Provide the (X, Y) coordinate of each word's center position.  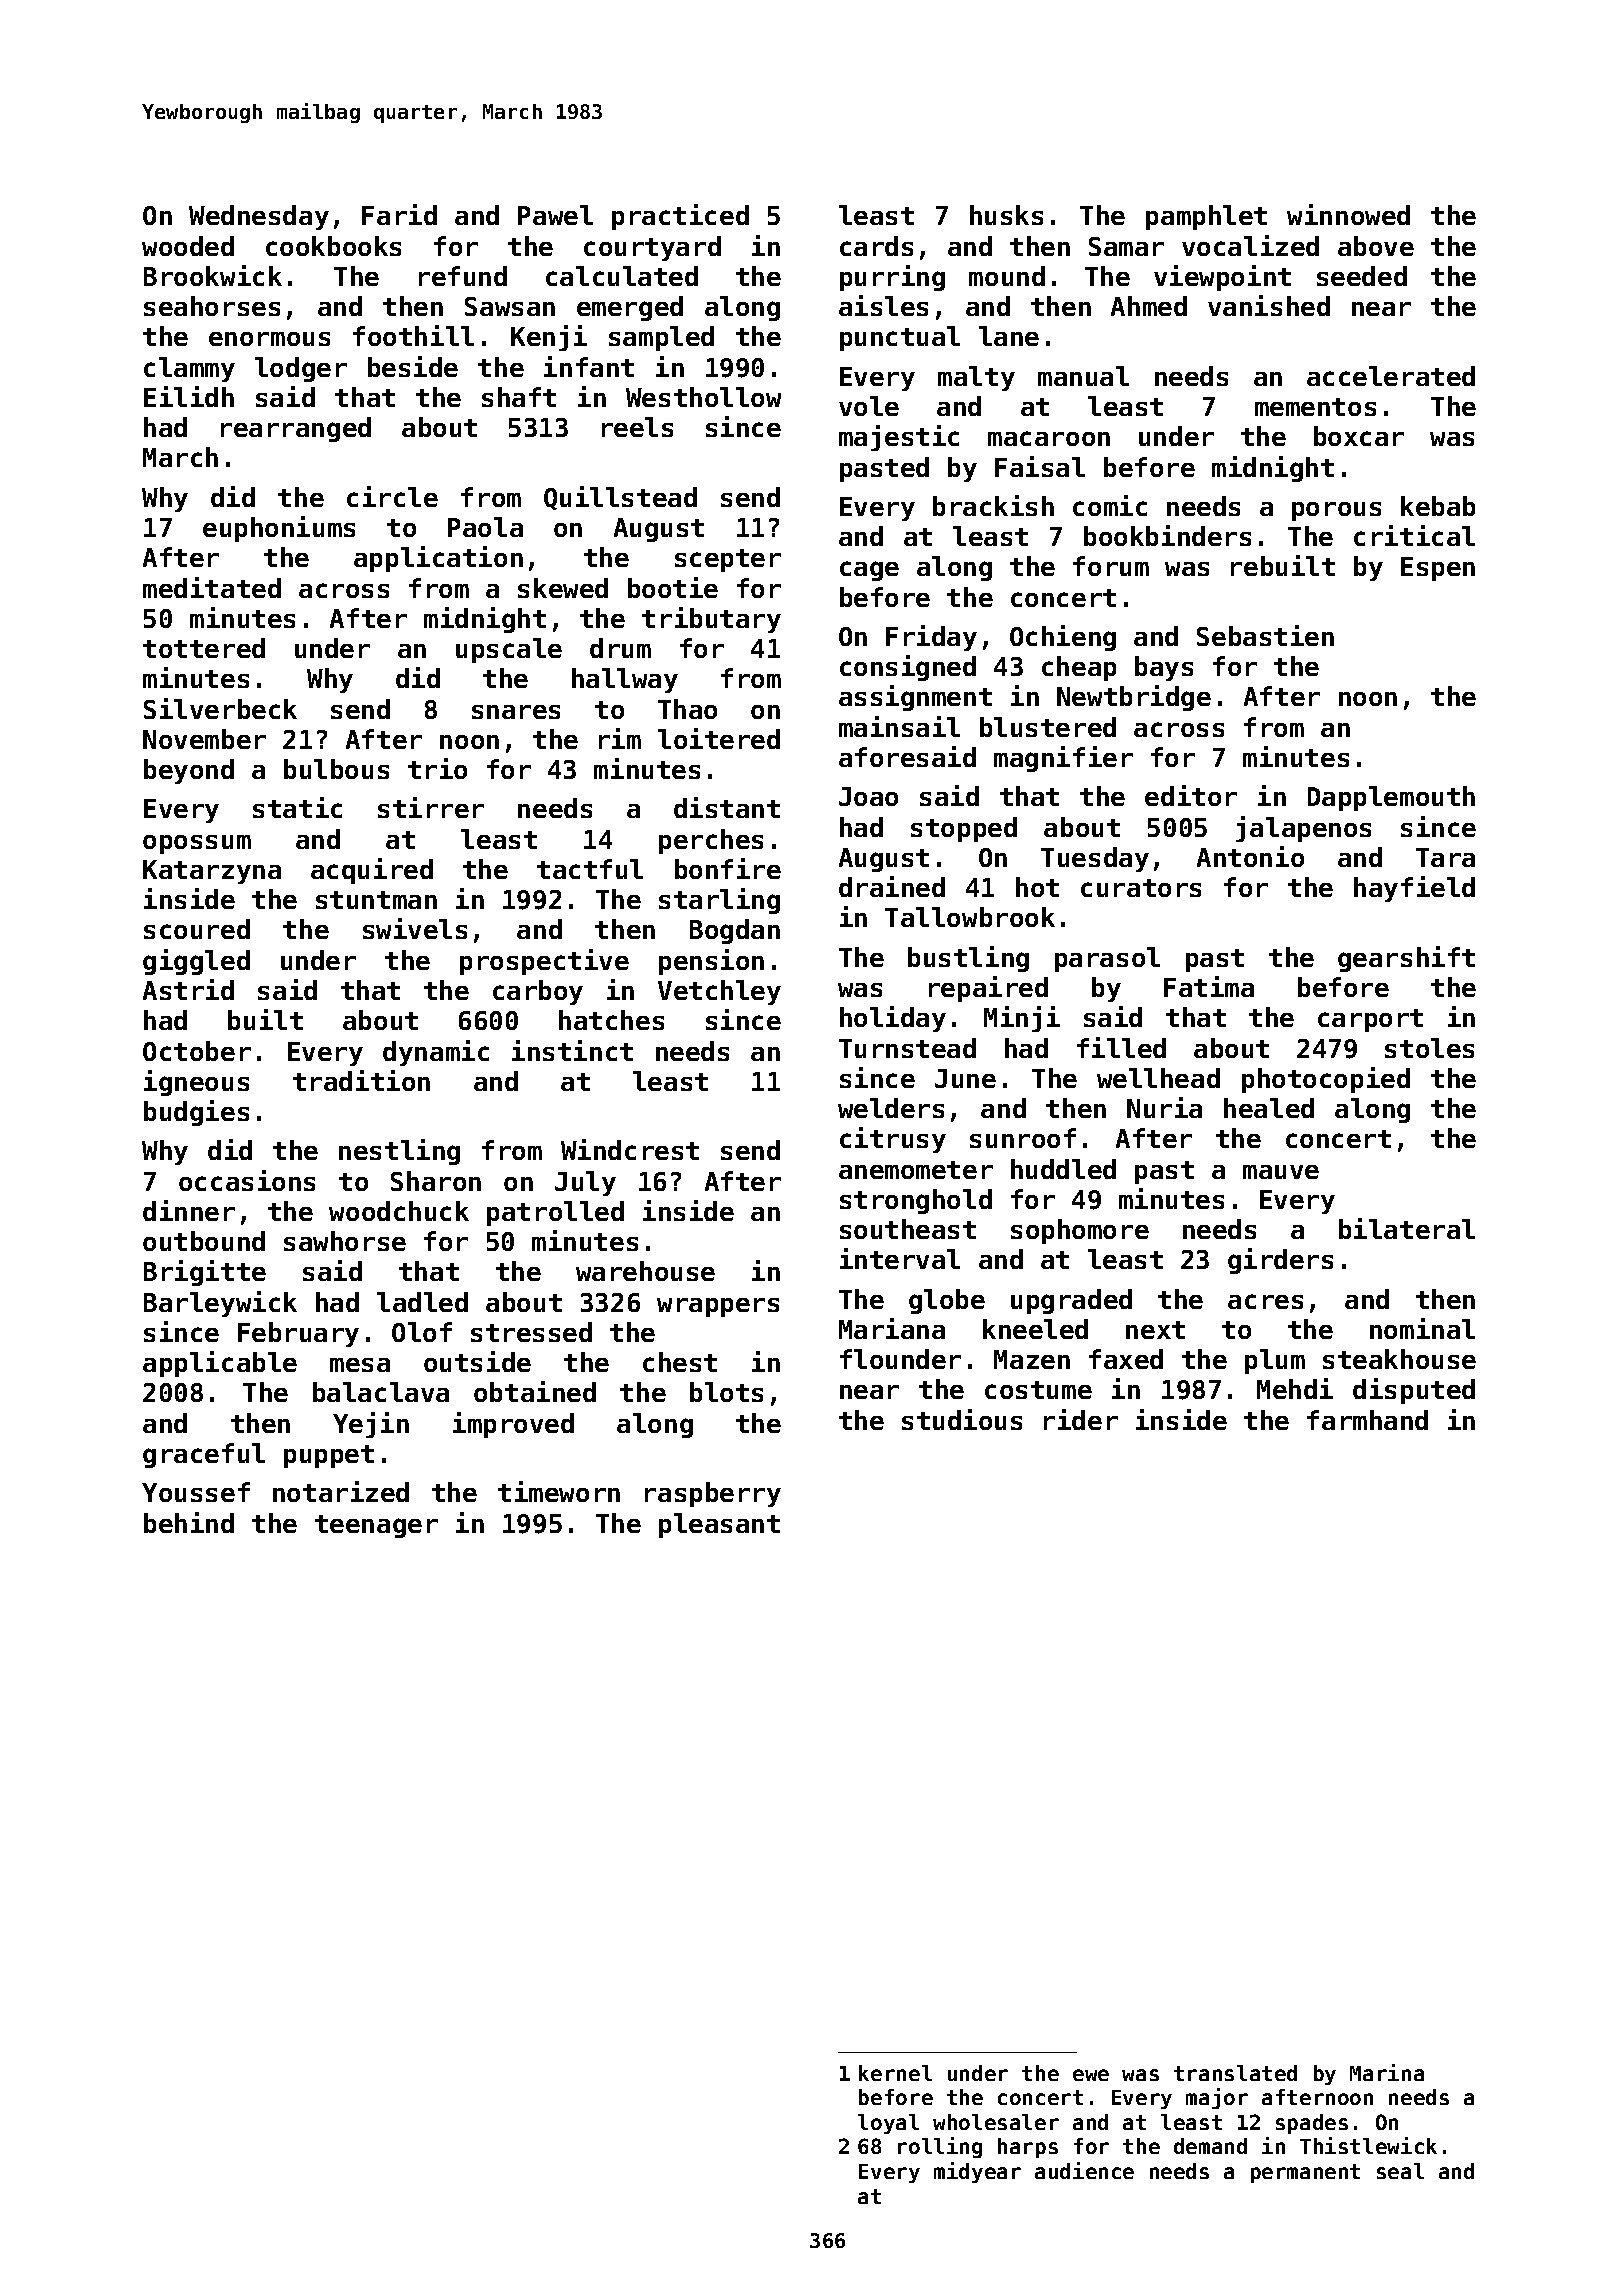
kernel (895, 2073)
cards (876, 246)
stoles (1429, 1048)
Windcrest (630, 1149)
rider (1081, 1419)
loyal (888, 2124)
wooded (188, 246)
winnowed (1348, 214)
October (197, 1051)
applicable (220, 1364)
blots (726, 1392)
